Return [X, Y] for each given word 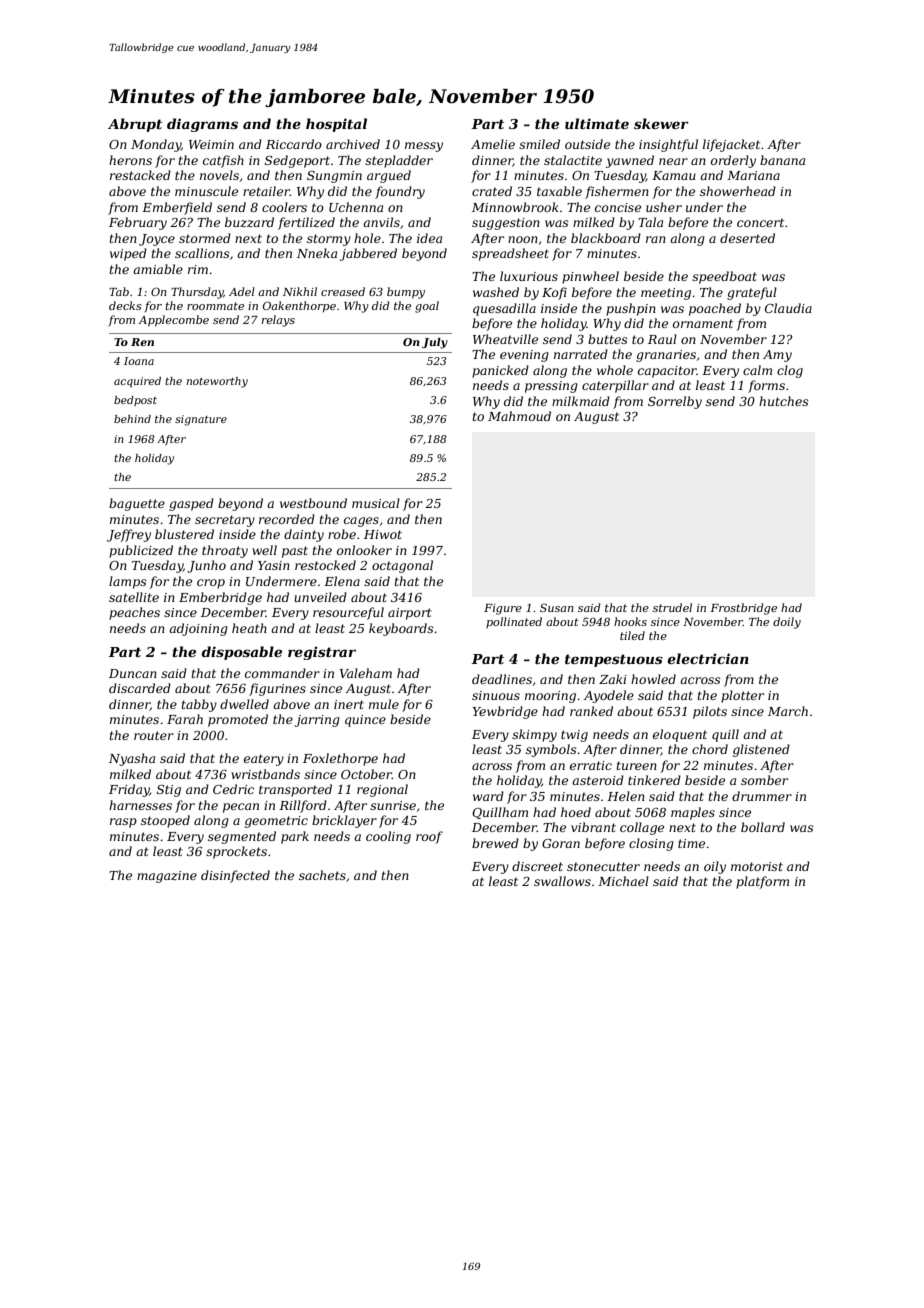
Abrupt [135, 125]
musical [376, 503]
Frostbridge [743, 609]
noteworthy [217, 382]
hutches [784, 401]
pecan [241, 808]
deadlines [502, 679]
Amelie [493, 144]
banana [782, 160]
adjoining [198, 629]
